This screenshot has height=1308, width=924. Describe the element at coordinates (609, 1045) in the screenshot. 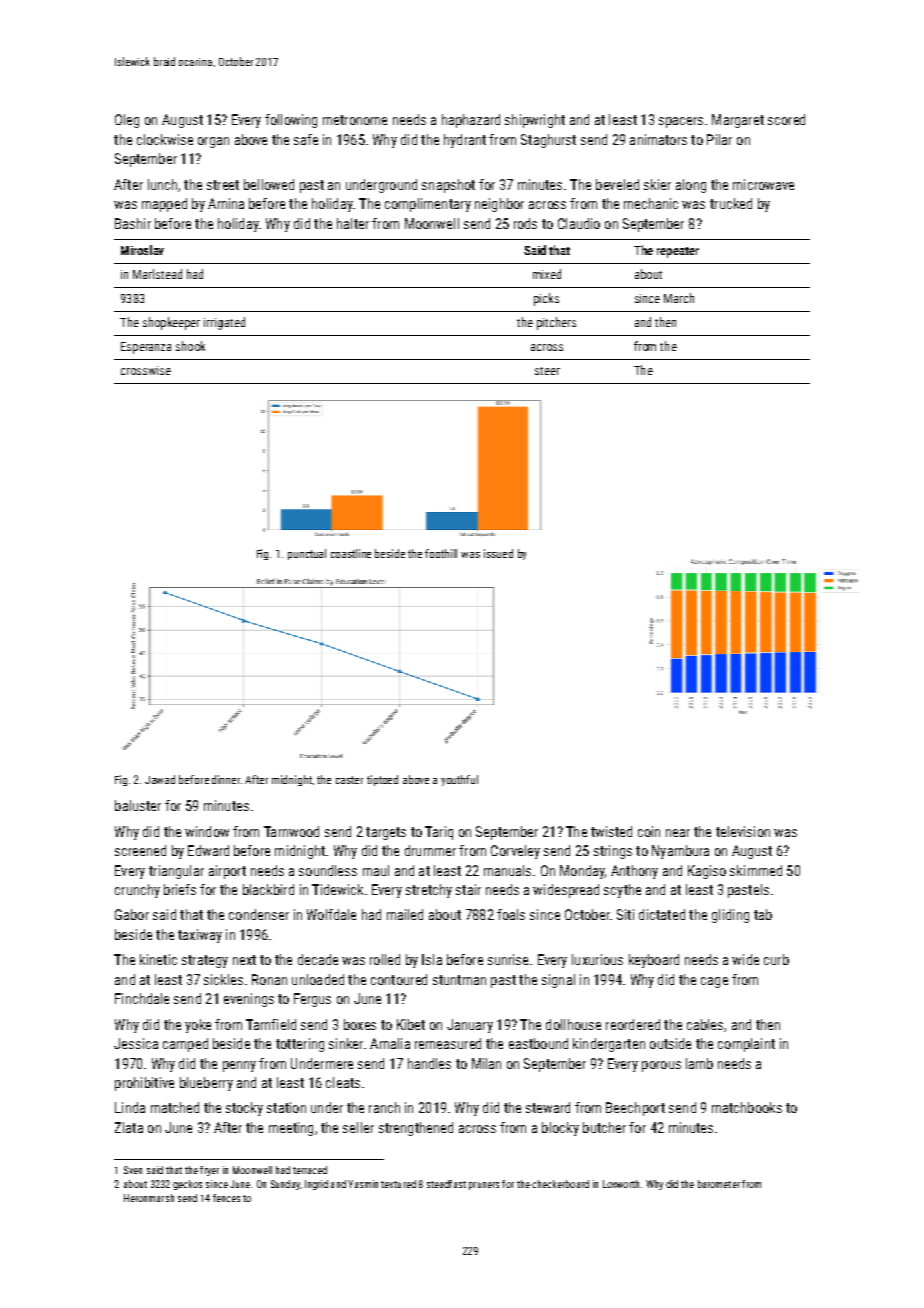

I see `kindergarten` at that location.
